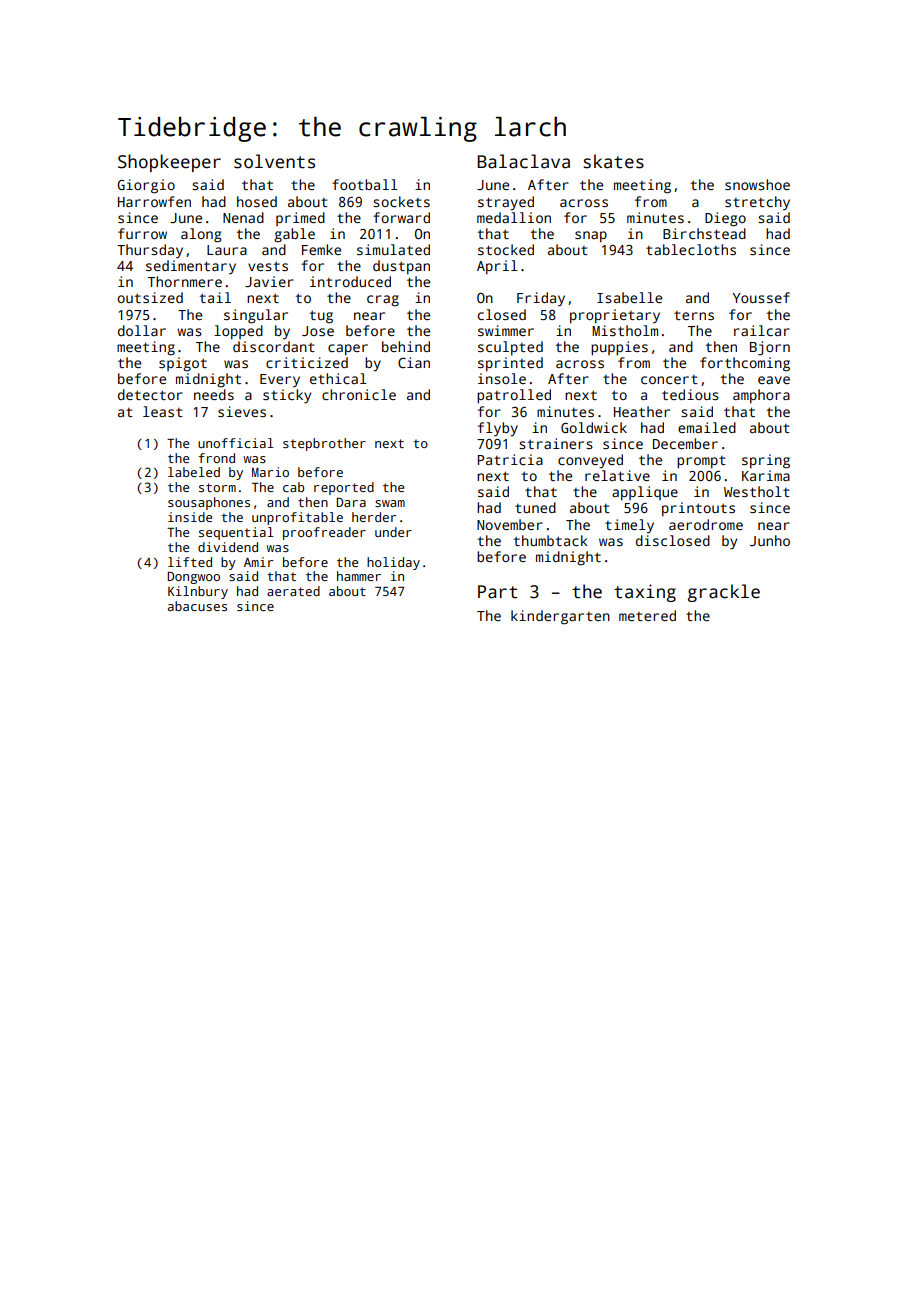 This screenshot has height=1316, width=908. Describe the element at coordinates (194, 472) in the screenshot. I see `labeled` at that location.
